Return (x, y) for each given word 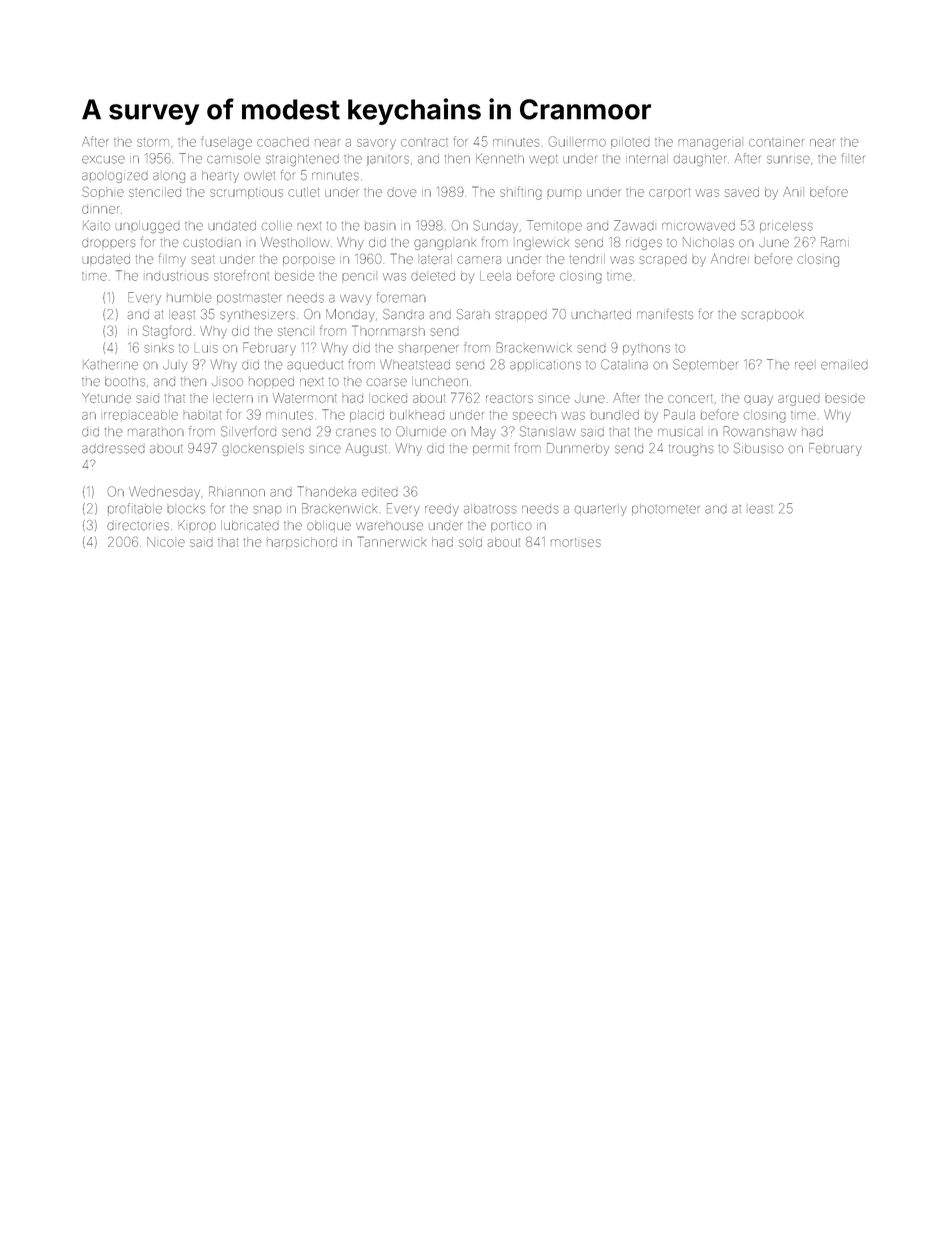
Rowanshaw (760, 431)
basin (380, 227)
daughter (699, 160)
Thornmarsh (388, 330)
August (366, 449)
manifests (665, 314)
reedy (442, 510)
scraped (663, 261)
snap (267, 510)
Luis (206, 349)
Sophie (103, 192)
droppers (108, 243)
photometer (665, 509)
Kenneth (500, 159)
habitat (202, 415)
